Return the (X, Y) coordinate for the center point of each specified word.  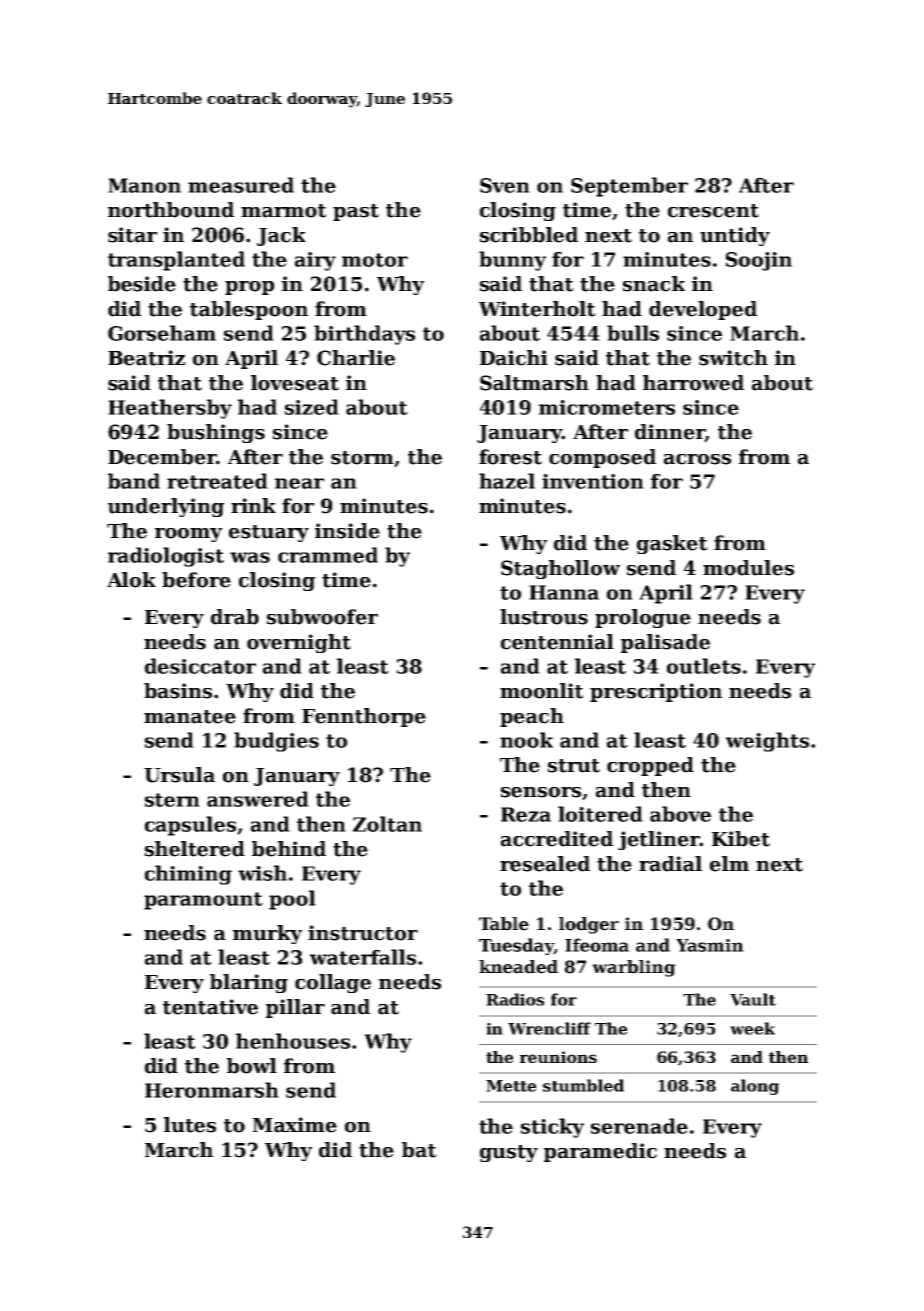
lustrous (544, 617)
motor (375, 260)
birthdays (364, 335)
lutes (190, 1125)
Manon (144, 185)
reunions (558, 1057)
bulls (633, 333)
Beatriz (146, 358)
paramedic (600, 1152)
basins (178, 691)
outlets (704, 666)
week (752, 1028)
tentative (210, 1007)
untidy (735, 236)
